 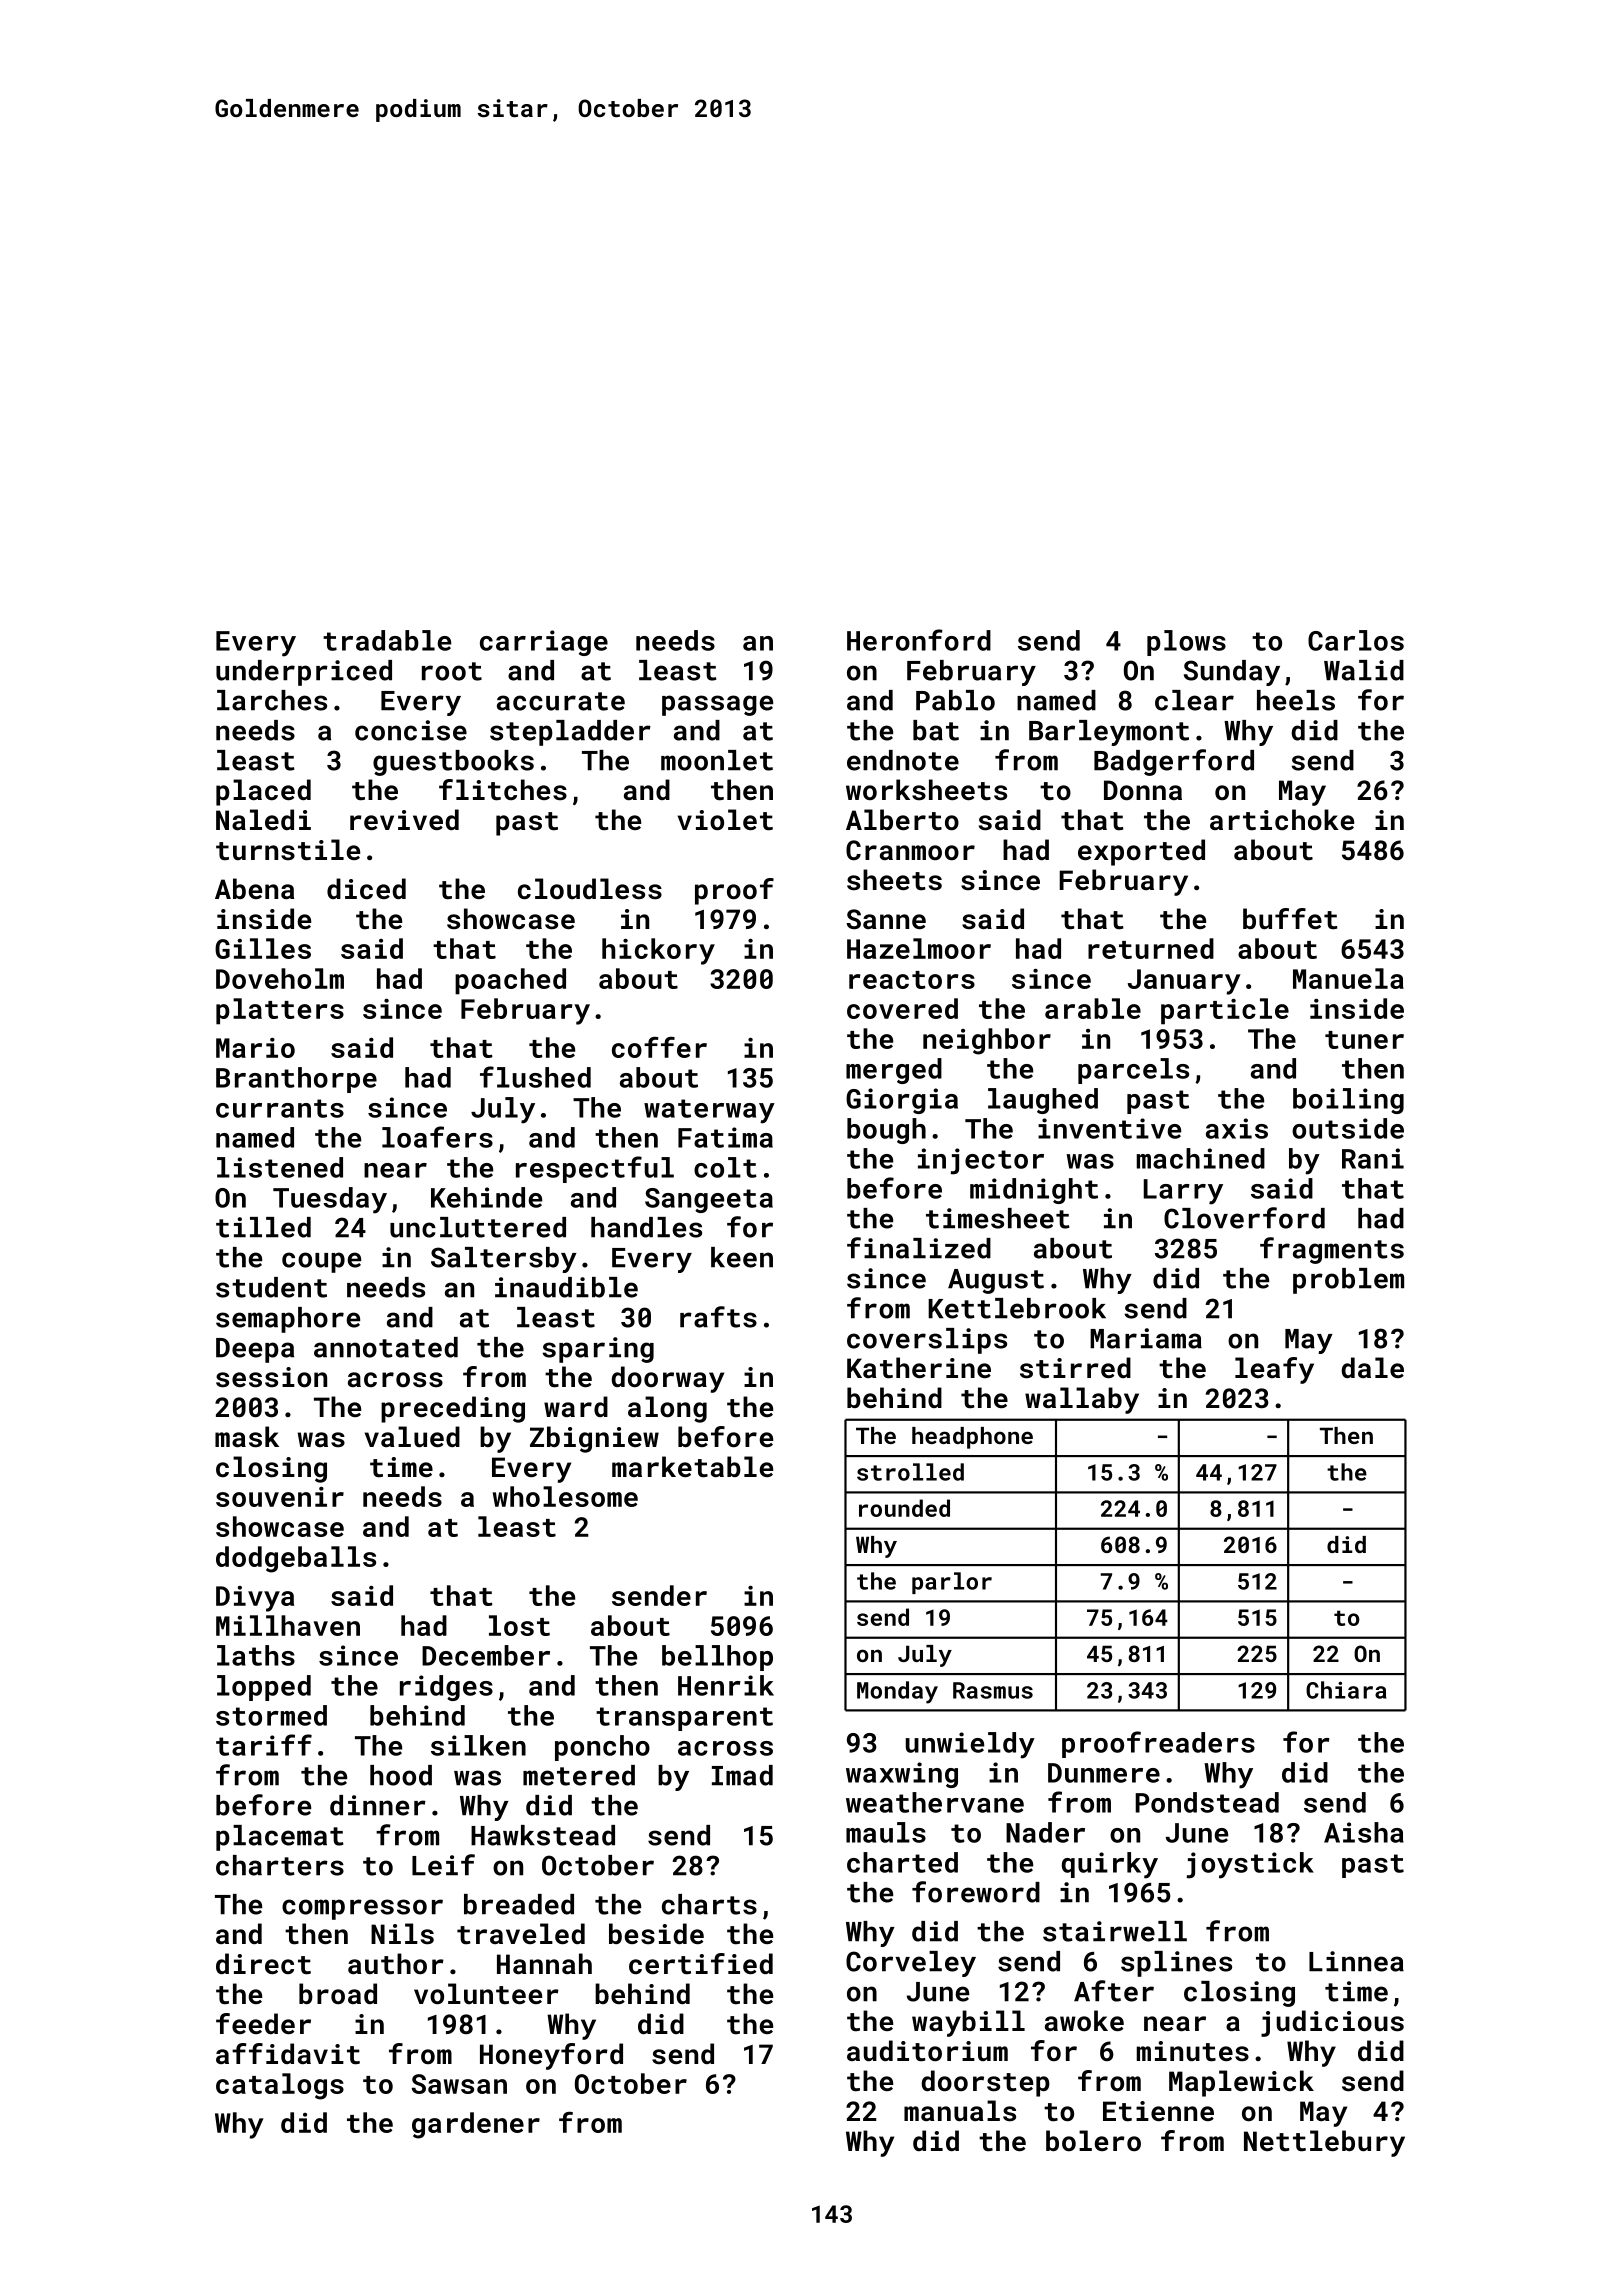 What do you see at coordinates (718, 1317) in the document?
I see `rafts` at bounding box center [718, 1317].
